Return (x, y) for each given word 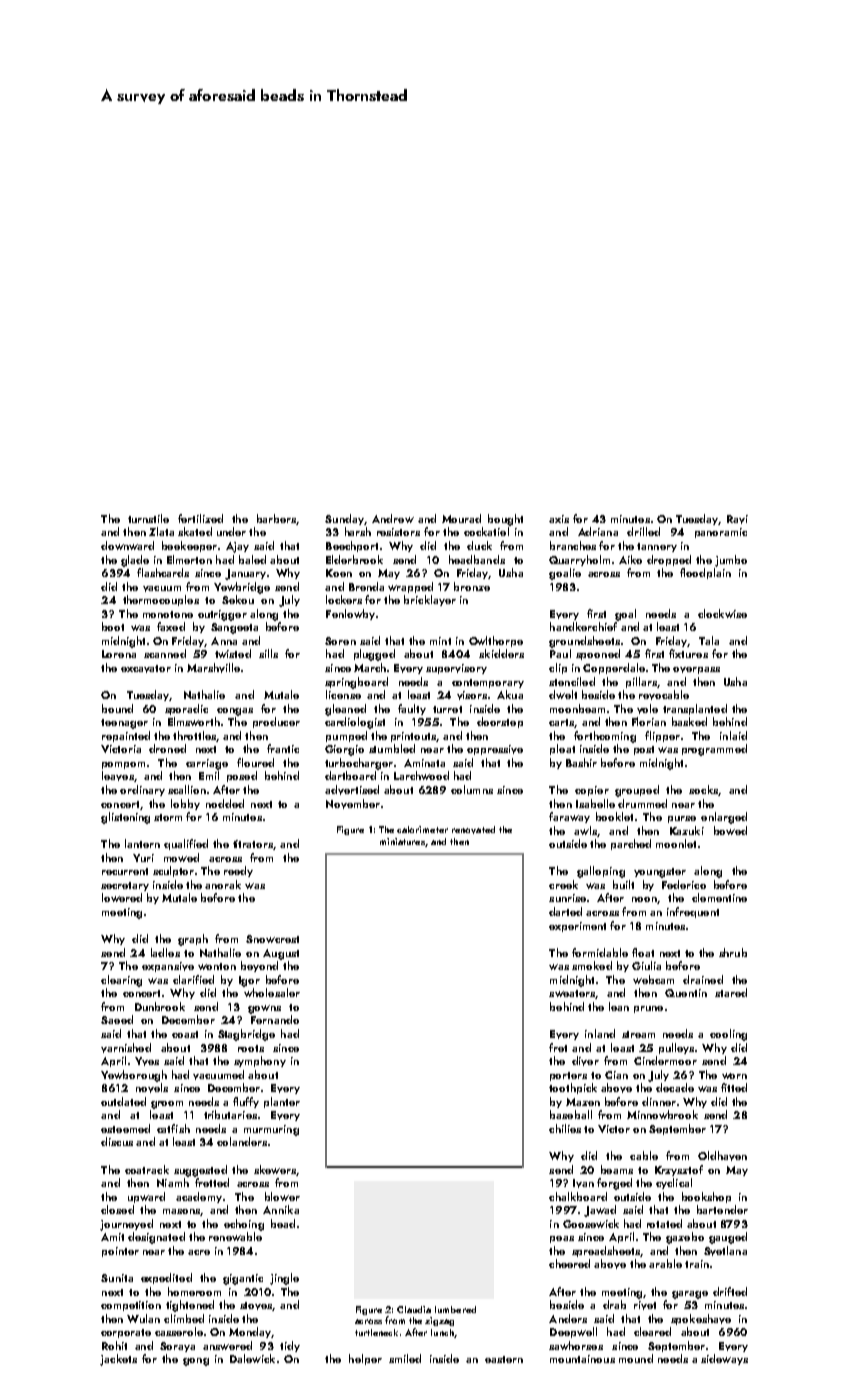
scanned (165, 653)
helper (365, 1359)
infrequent (693, 912)
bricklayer (430, 600)
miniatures (402, 841)
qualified (186, 844)
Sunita (117, 1278)
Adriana (598, 531)
